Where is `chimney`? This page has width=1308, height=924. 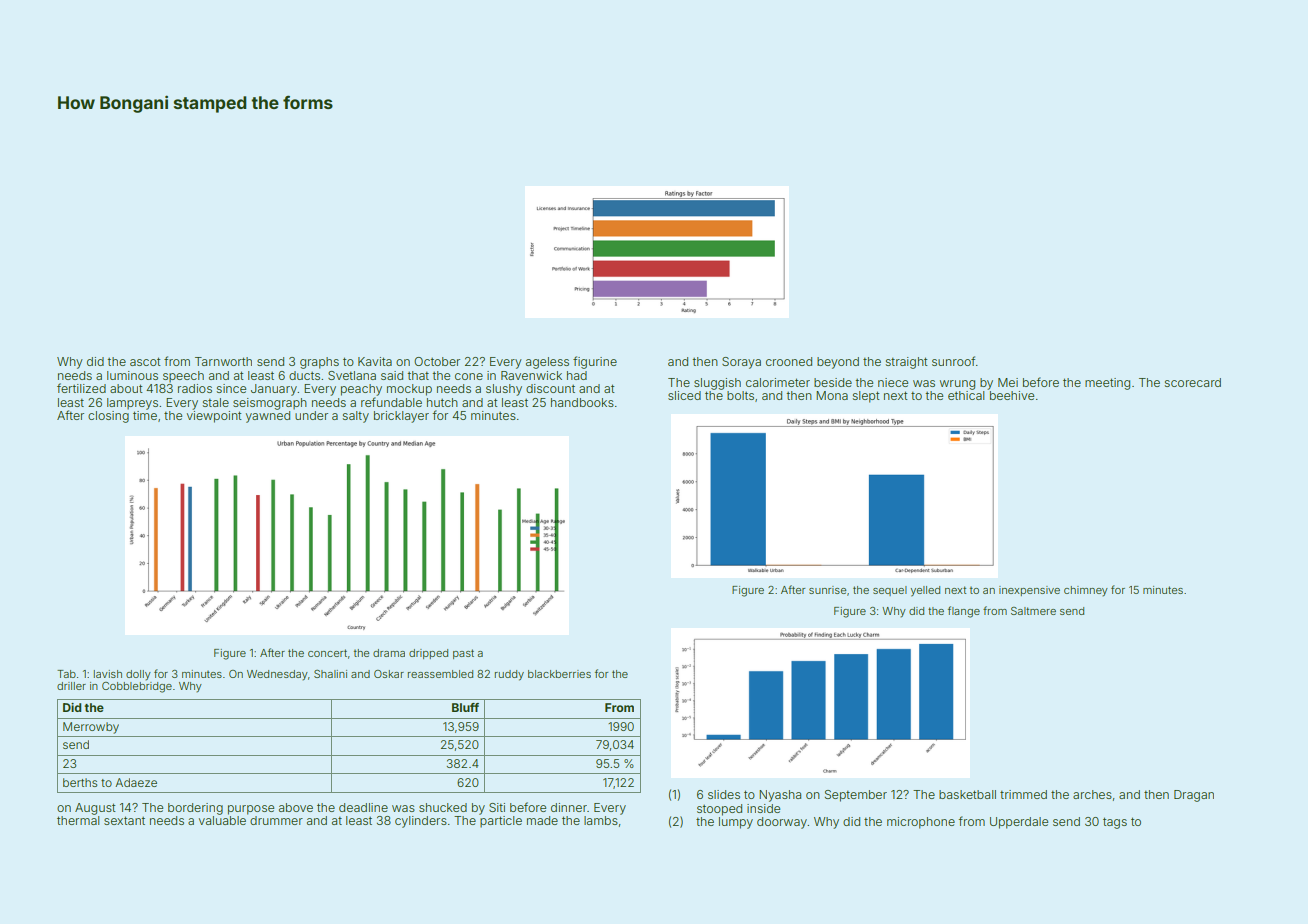 chimney is located at coordinates (1086, 591).
